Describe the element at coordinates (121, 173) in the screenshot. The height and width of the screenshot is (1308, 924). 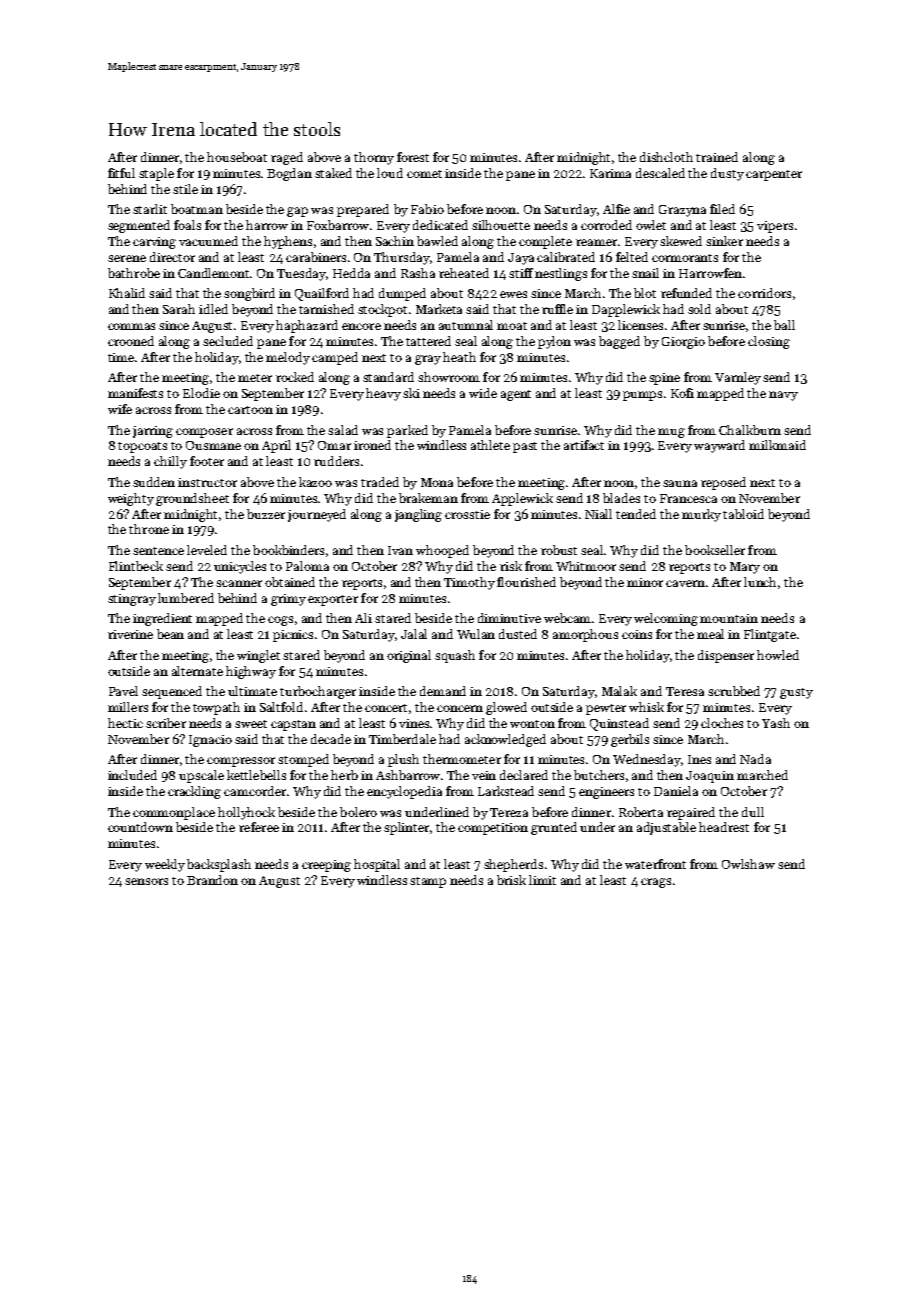
I see `fitful` at that location.
